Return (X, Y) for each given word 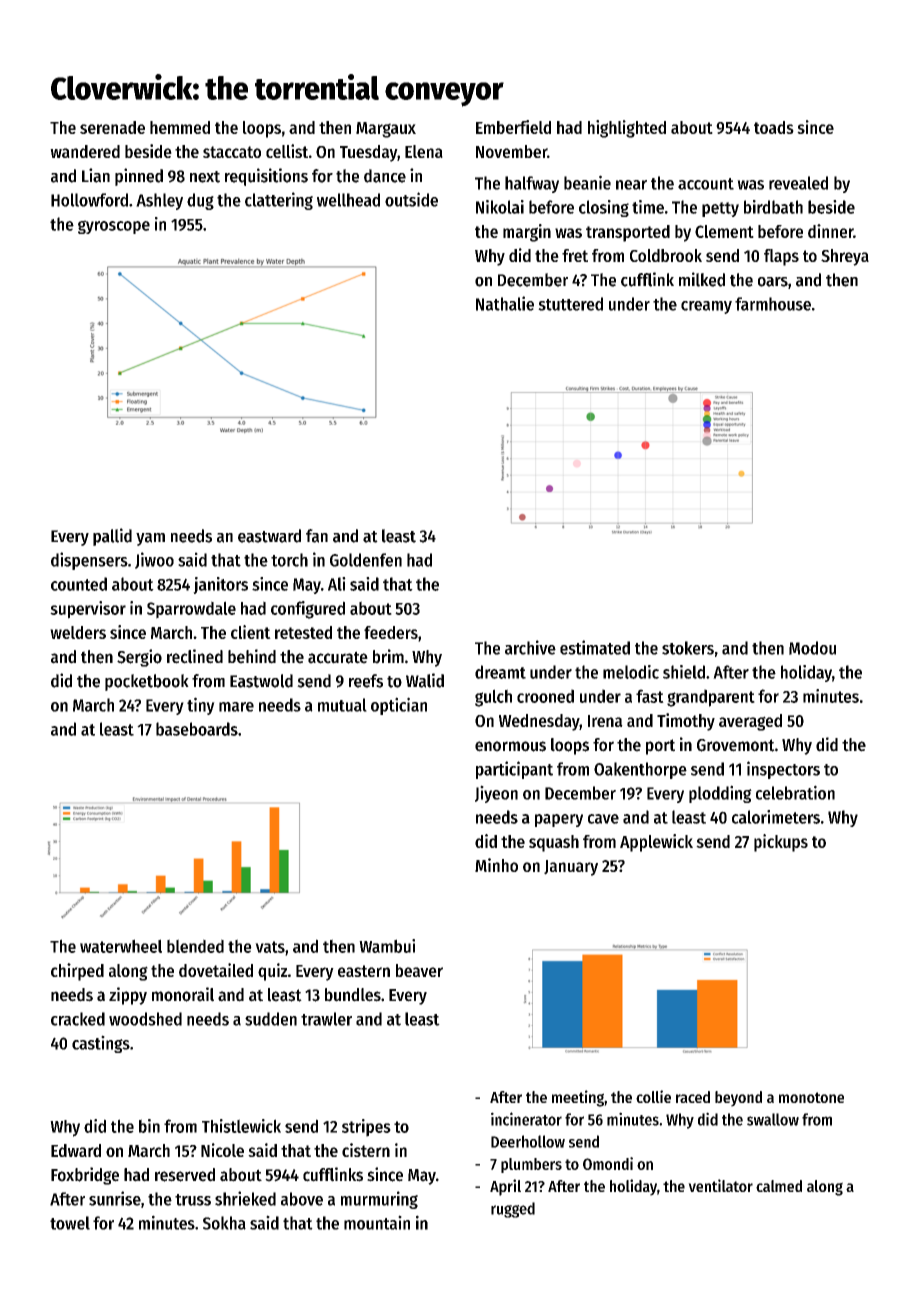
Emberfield (513, 127)
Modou (812, 648)
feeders (391, 632)
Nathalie (505, 303)
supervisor (88, 610)
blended (195, 946)
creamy (706, 307)
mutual (342, 705)
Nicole (222, 1150)
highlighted (627, 129)
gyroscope (114, 227)
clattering (279, 201)
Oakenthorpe (640, 770)
